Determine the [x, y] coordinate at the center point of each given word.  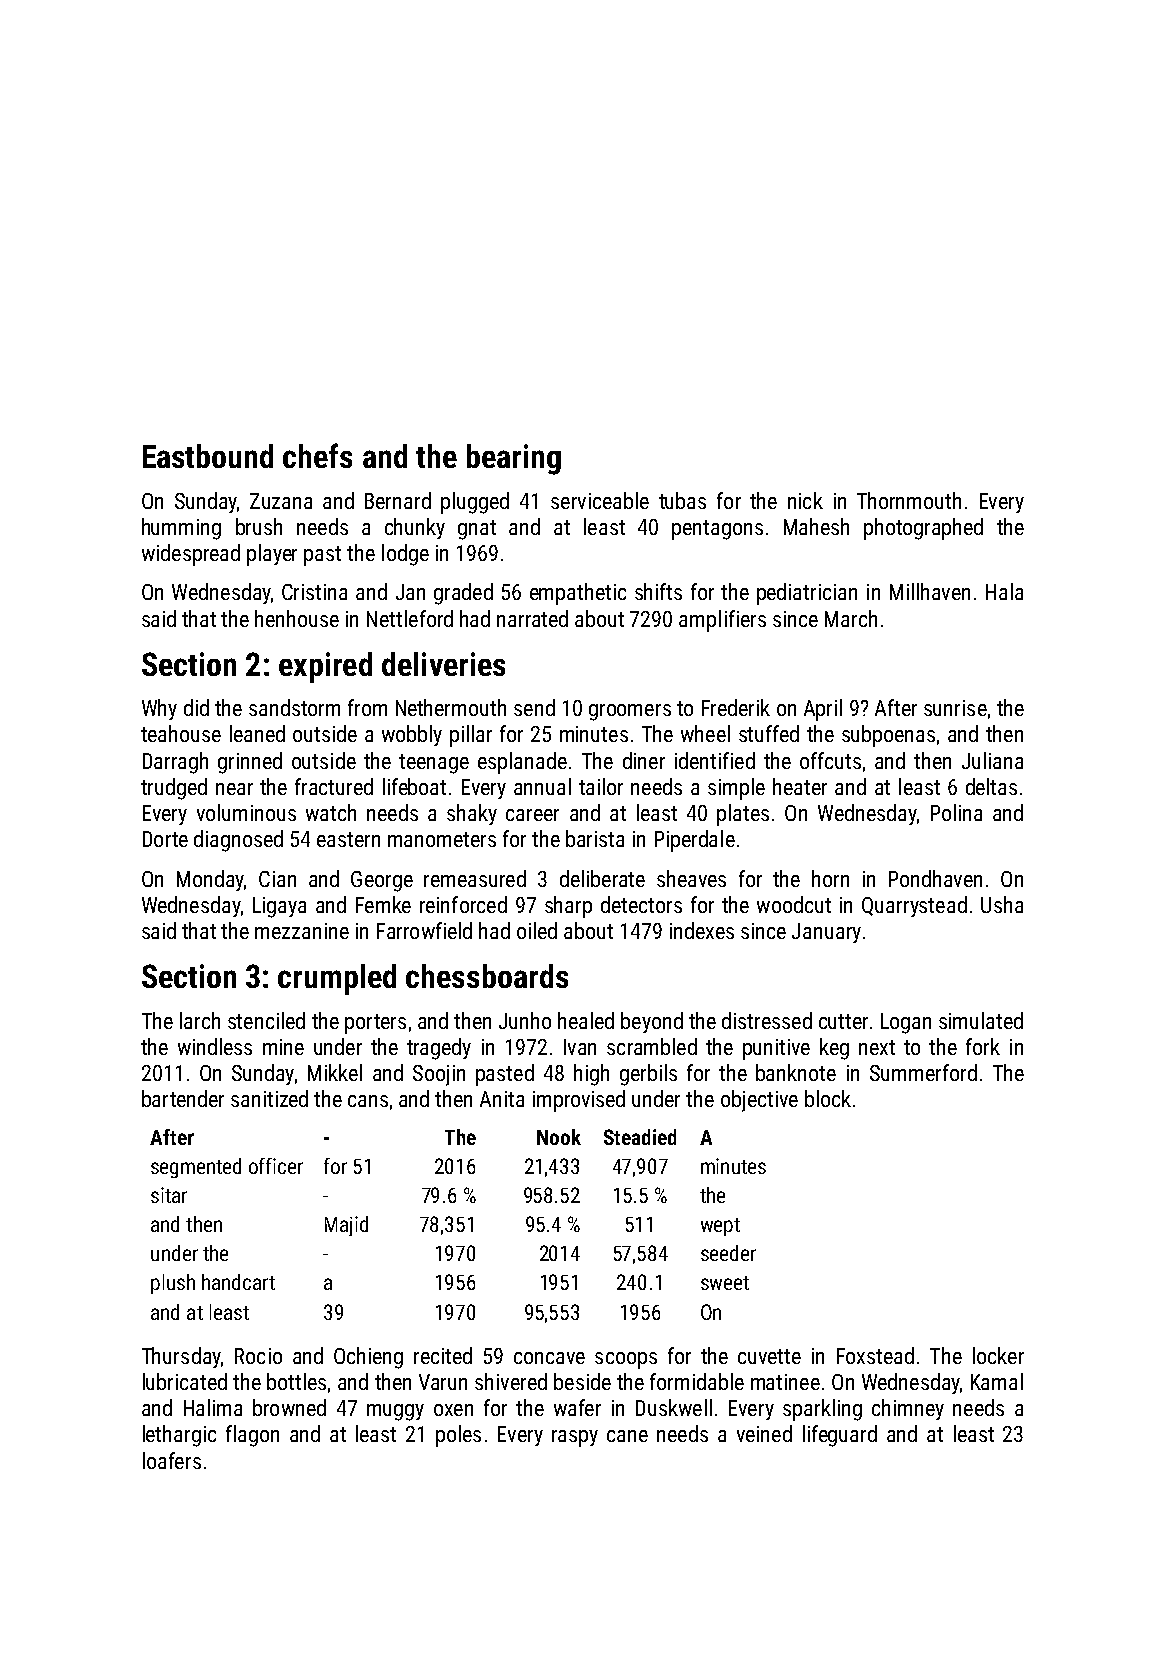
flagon [252, 1436]
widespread [191, 555]
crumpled [337, 979]
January [826, 933]
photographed [923, 529]
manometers [442, 839]
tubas [682, 500]
